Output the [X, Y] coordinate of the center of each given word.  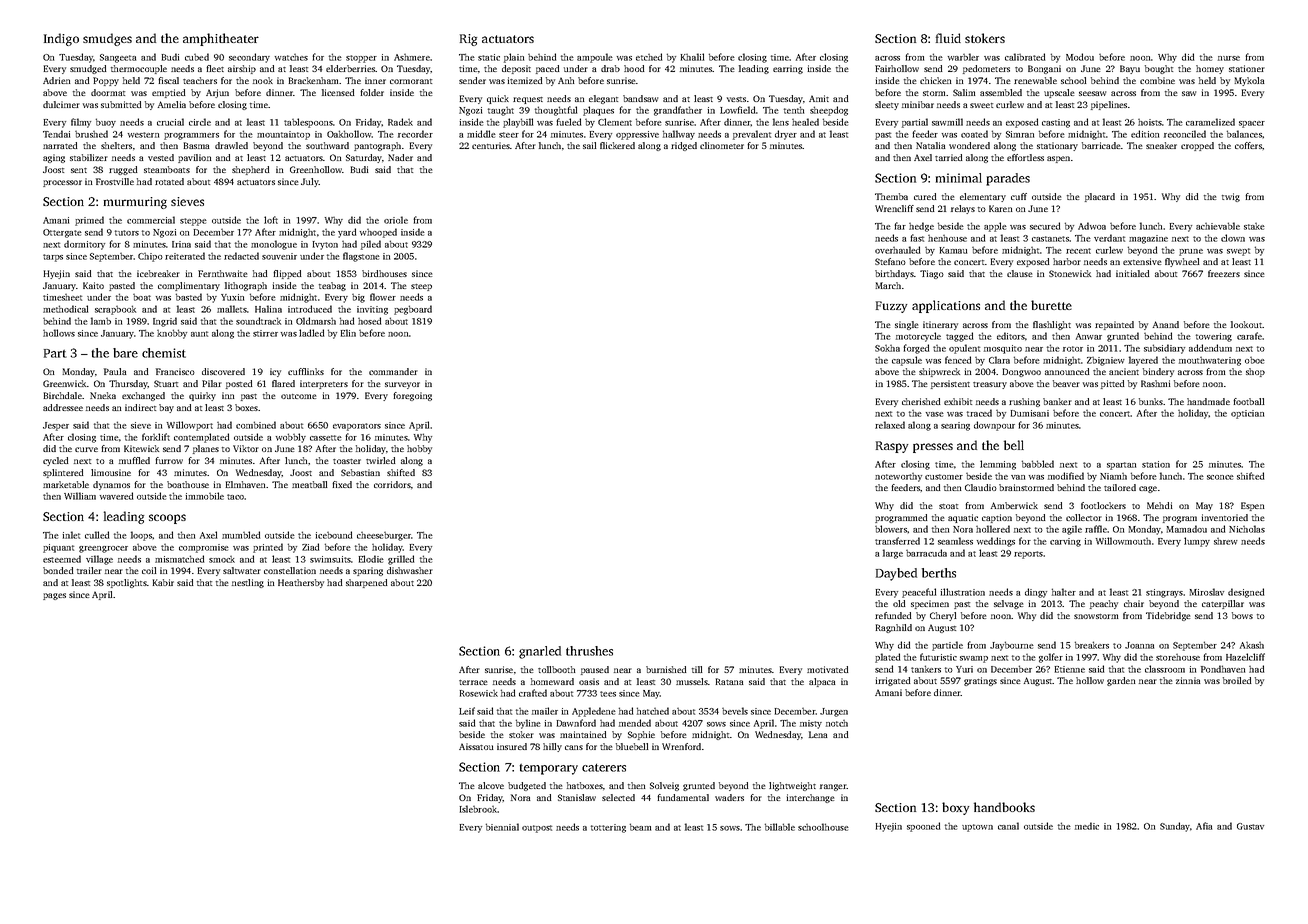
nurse [1229, 58]
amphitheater [221, 39]
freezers [1224, 273]
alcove [491, 785]
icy [275, 372]
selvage [1008, 604]
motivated [828, 669]
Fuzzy [891, 307]
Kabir [163, 582]
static [489, 57]
